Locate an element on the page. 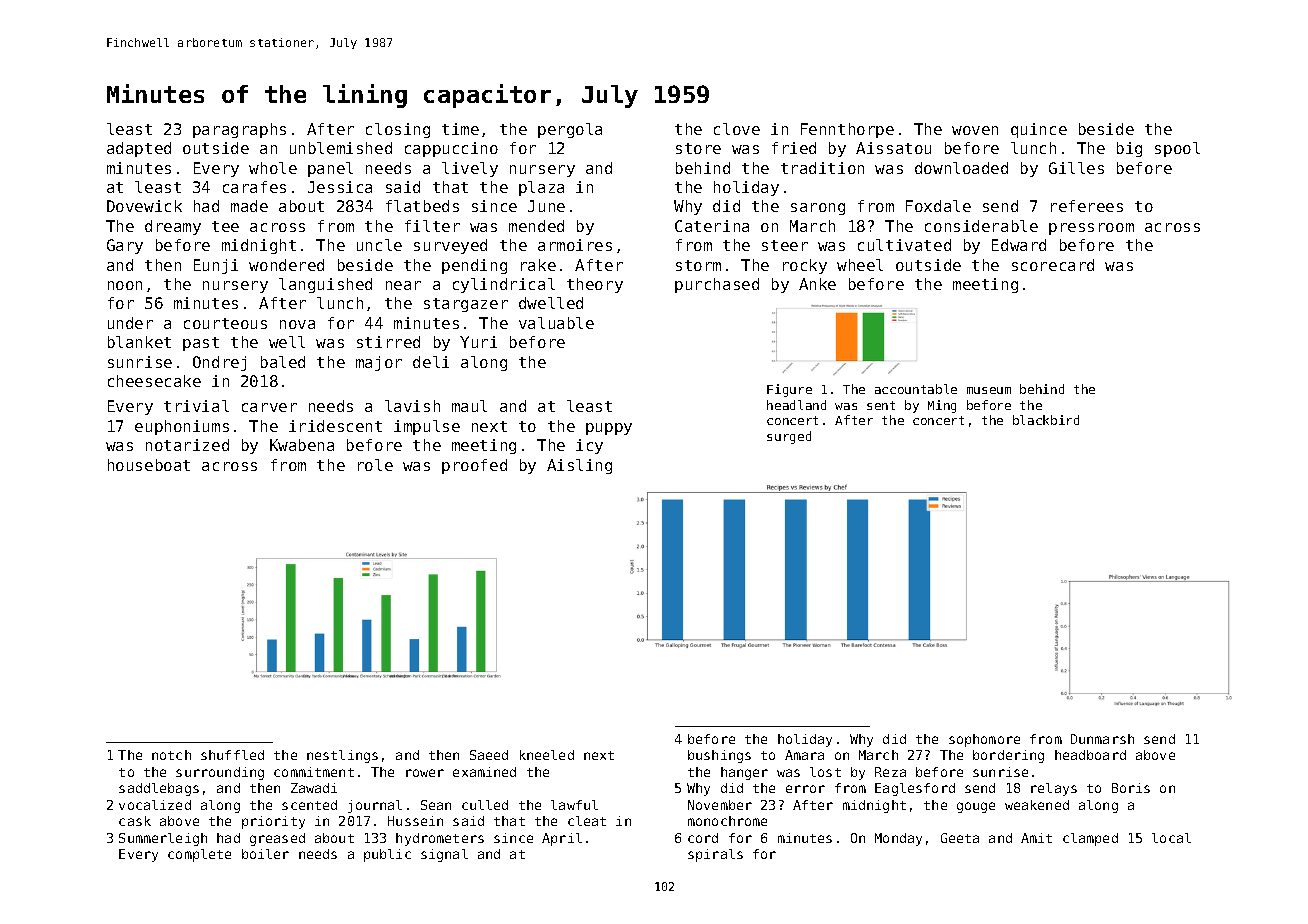  nestlings is located at coordinates (342, 756).
